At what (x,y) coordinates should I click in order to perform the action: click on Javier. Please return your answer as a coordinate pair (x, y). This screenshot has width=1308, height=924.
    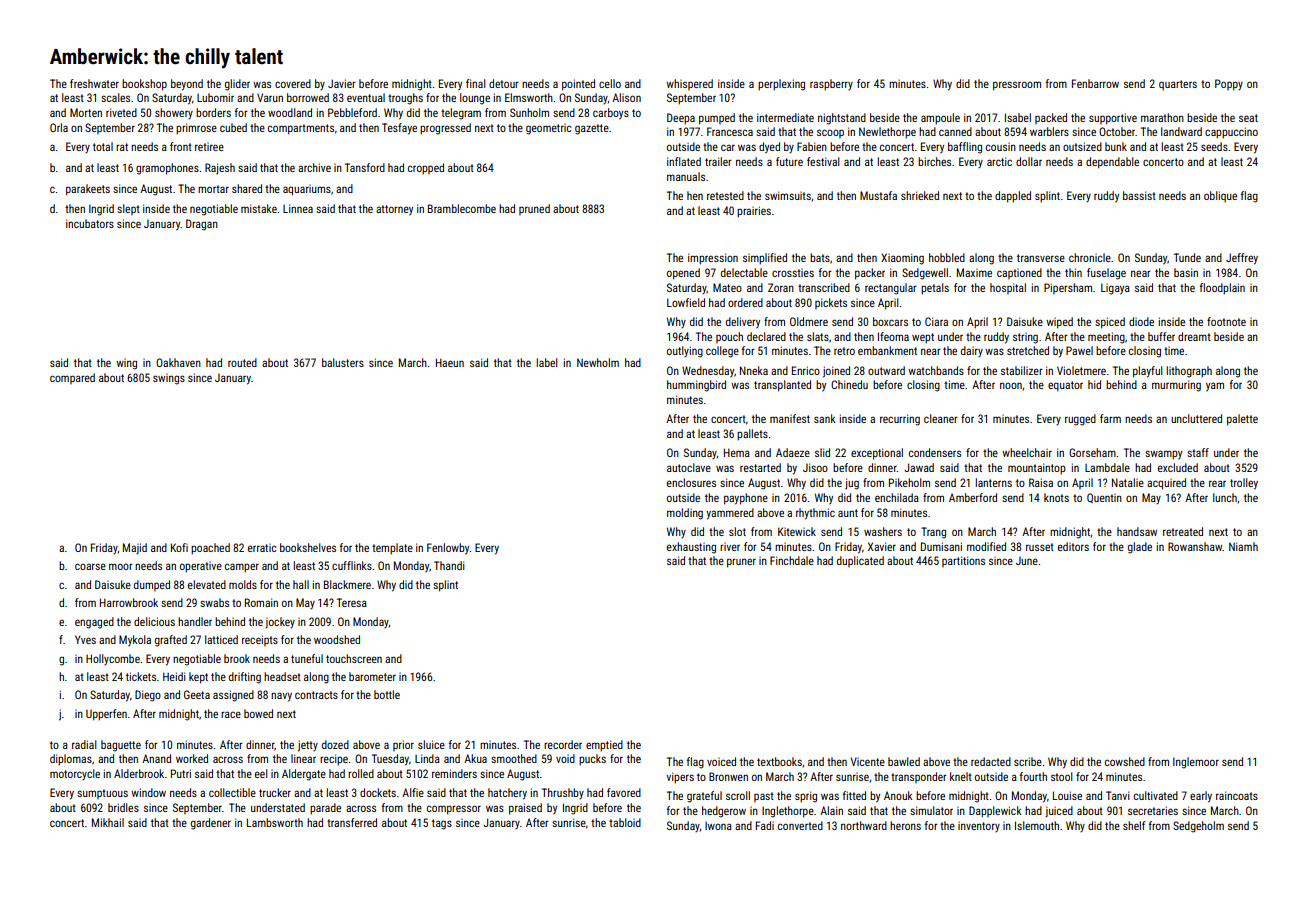
    Looking at the image, I should click on (342, 83).
